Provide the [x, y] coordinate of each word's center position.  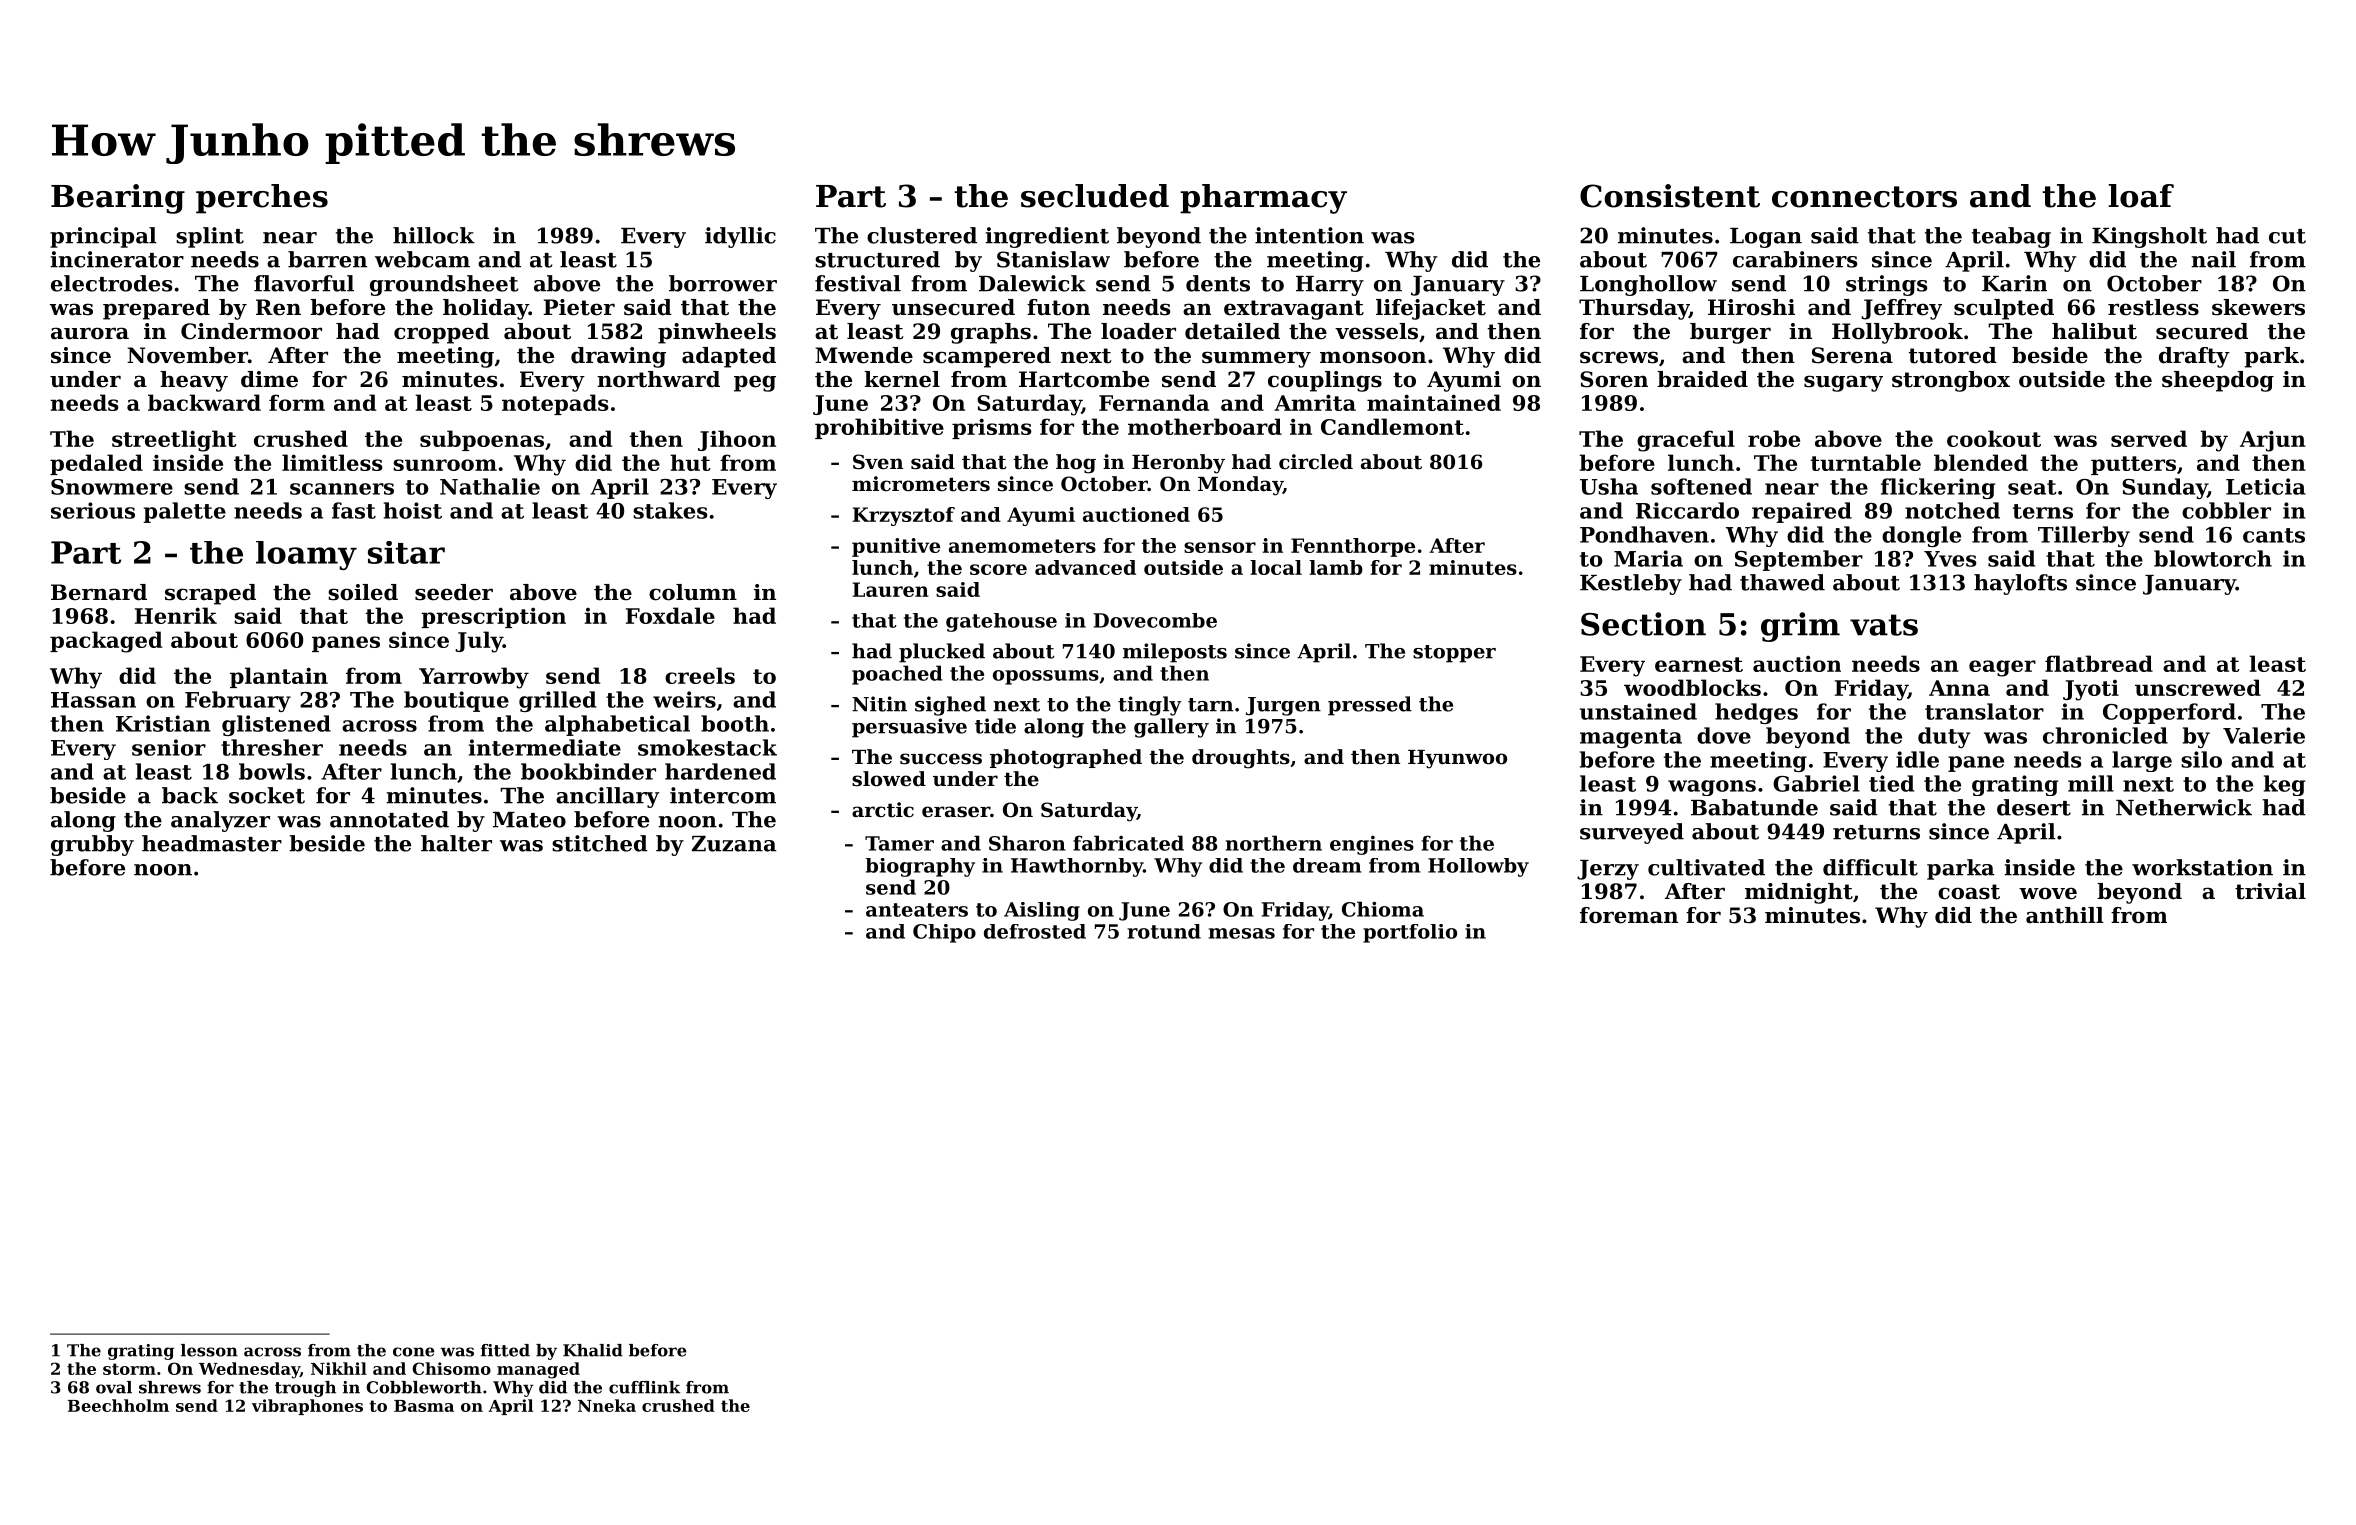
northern [1274, 843]
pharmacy [1263, 199]
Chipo [944, 933]
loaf [2141, 196]
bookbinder [588, 771]
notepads [555, 404]
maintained [1434, 402]
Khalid [593, 1350]
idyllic [740, 237]
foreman [1629, 915]
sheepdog [2218, 381]
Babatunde [1754, 807]
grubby [92, 845]
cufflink [644, 1387]
